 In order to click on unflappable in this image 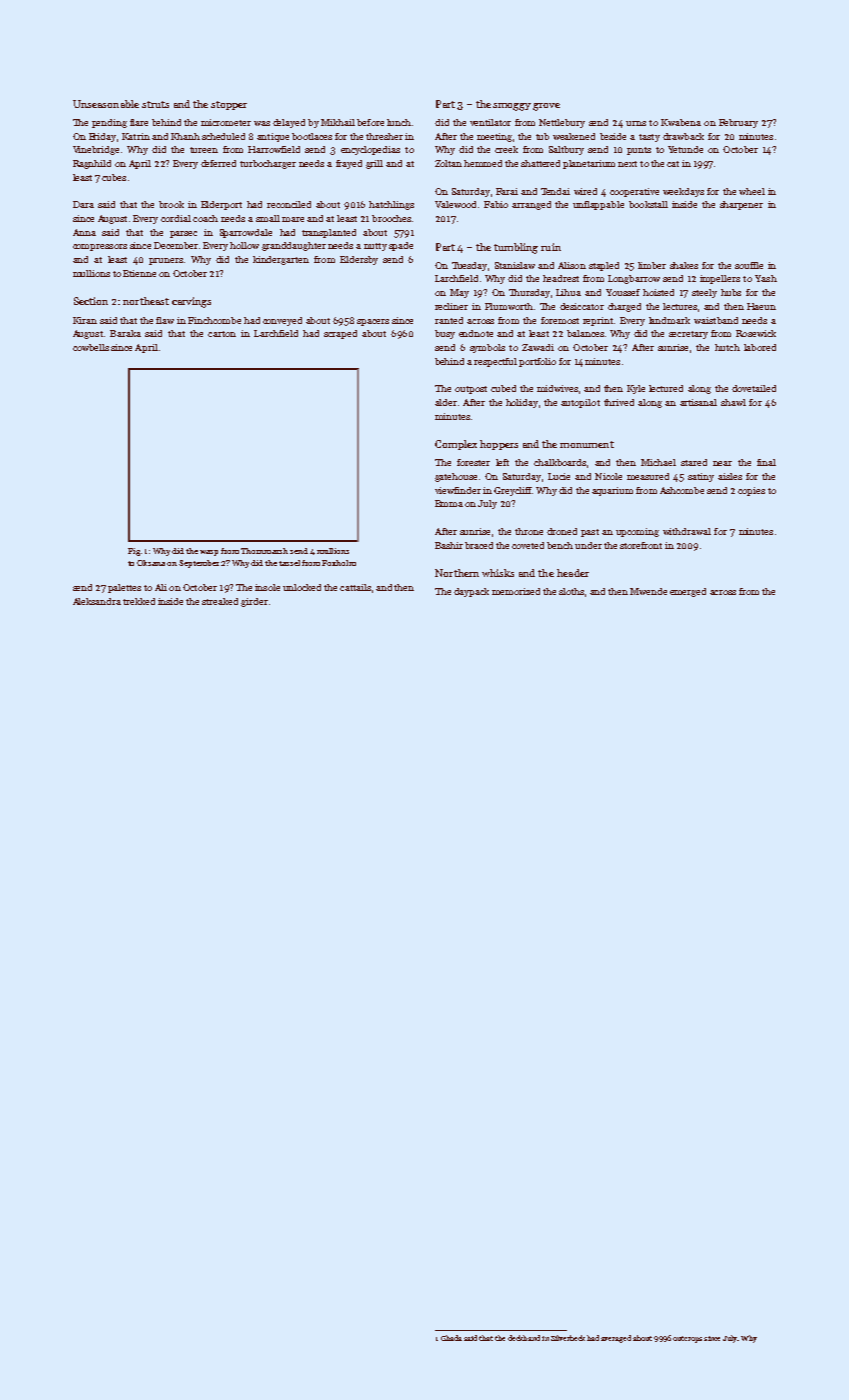, I will do `click(598, 205)`.
